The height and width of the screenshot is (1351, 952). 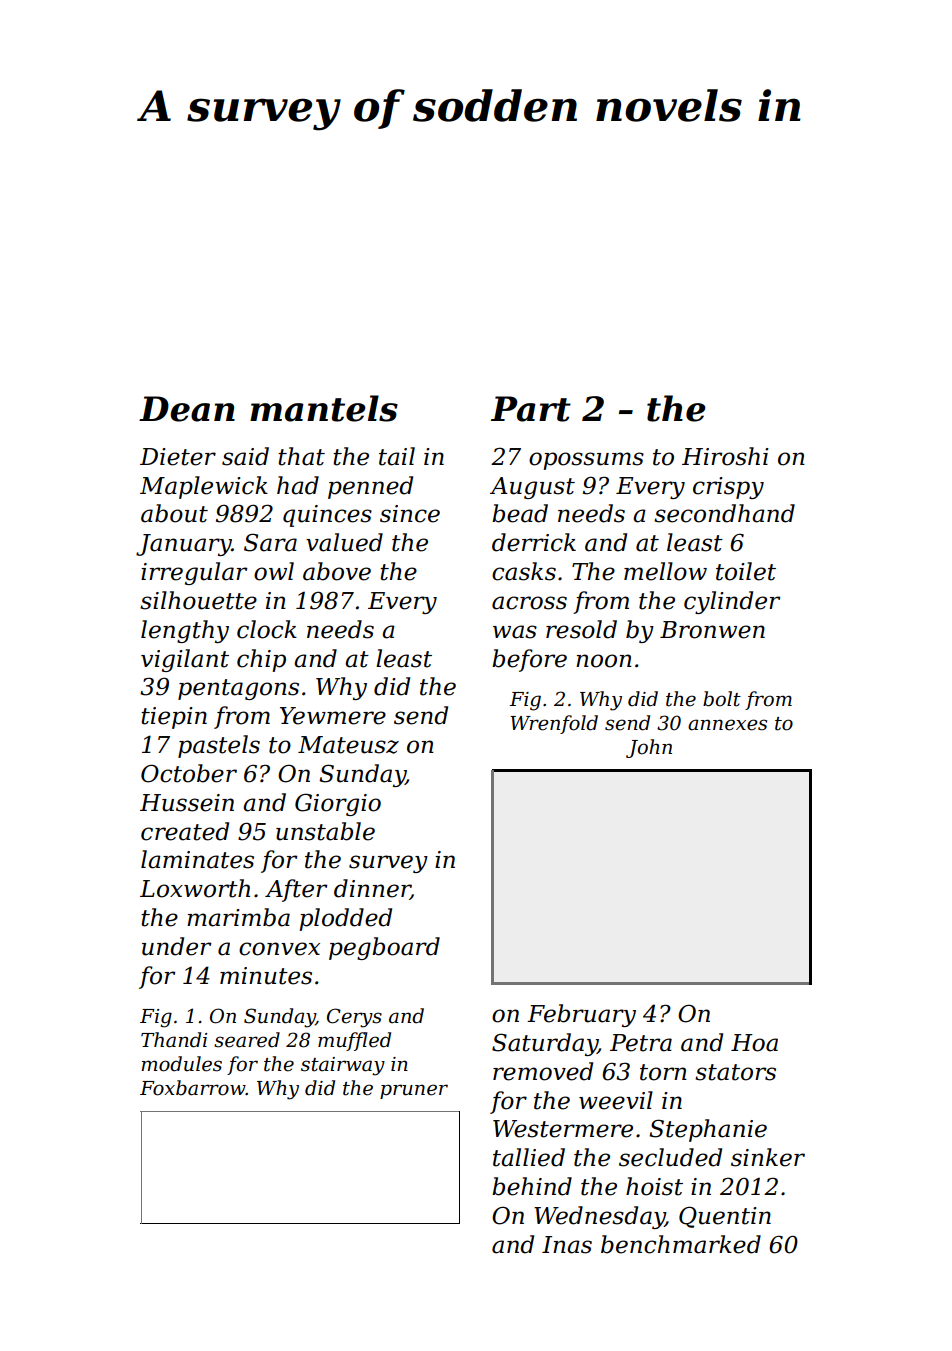 I want to click on Foxbarrow, so click(x=193, y=1088).
